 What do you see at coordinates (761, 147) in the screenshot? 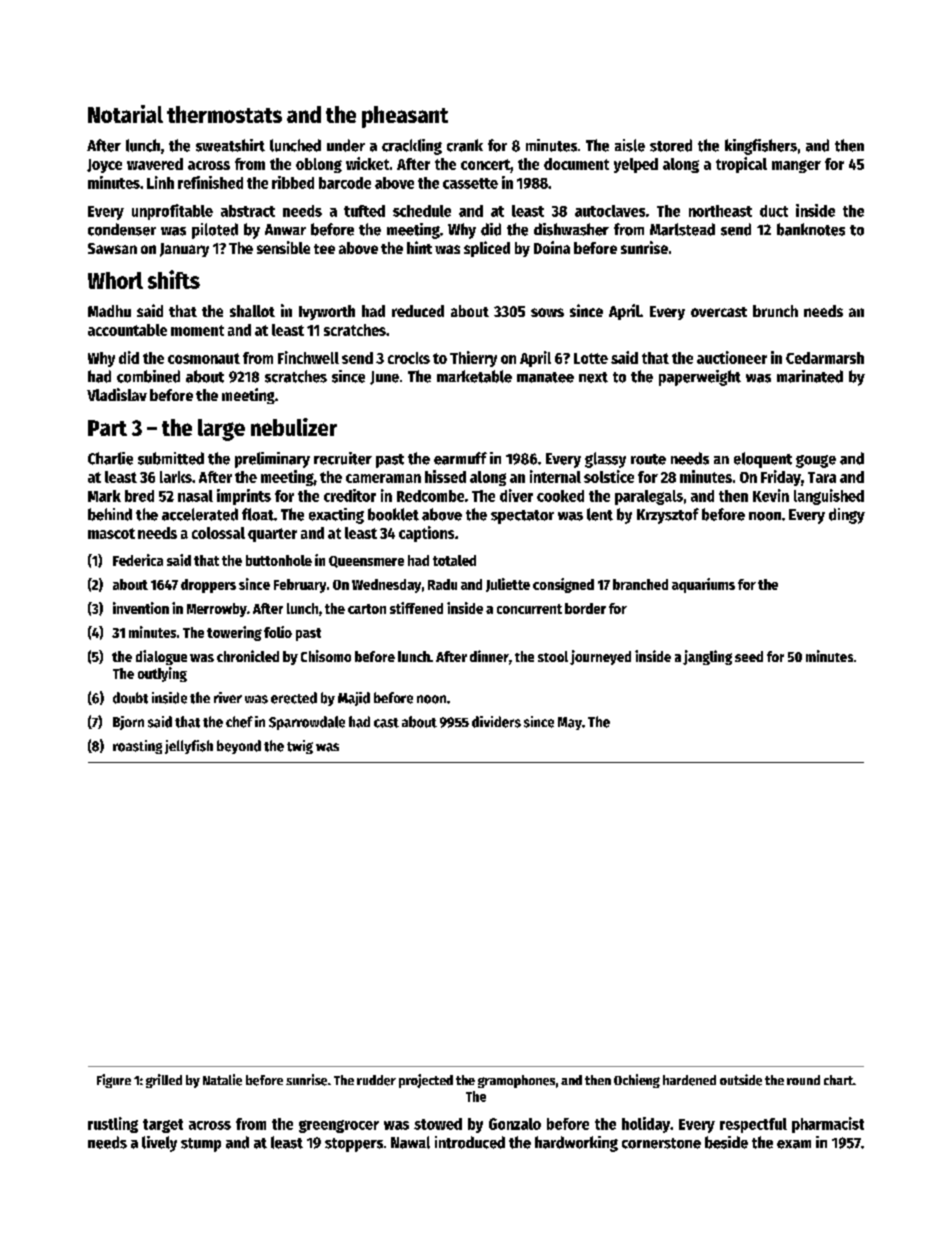
I see `kingfishers` at bounding box center [761, 147].
